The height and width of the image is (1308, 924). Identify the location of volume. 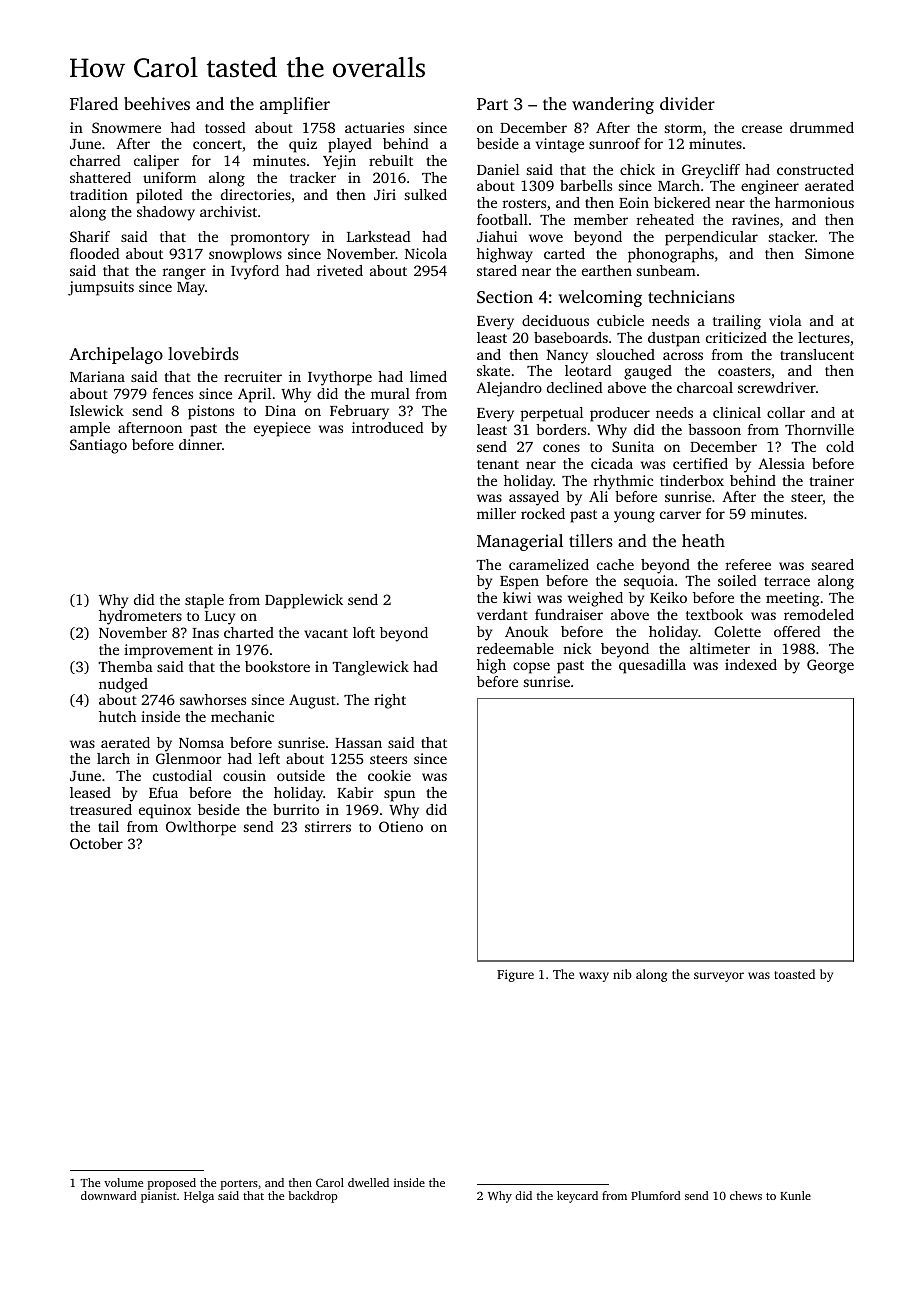
(123, 1182).
